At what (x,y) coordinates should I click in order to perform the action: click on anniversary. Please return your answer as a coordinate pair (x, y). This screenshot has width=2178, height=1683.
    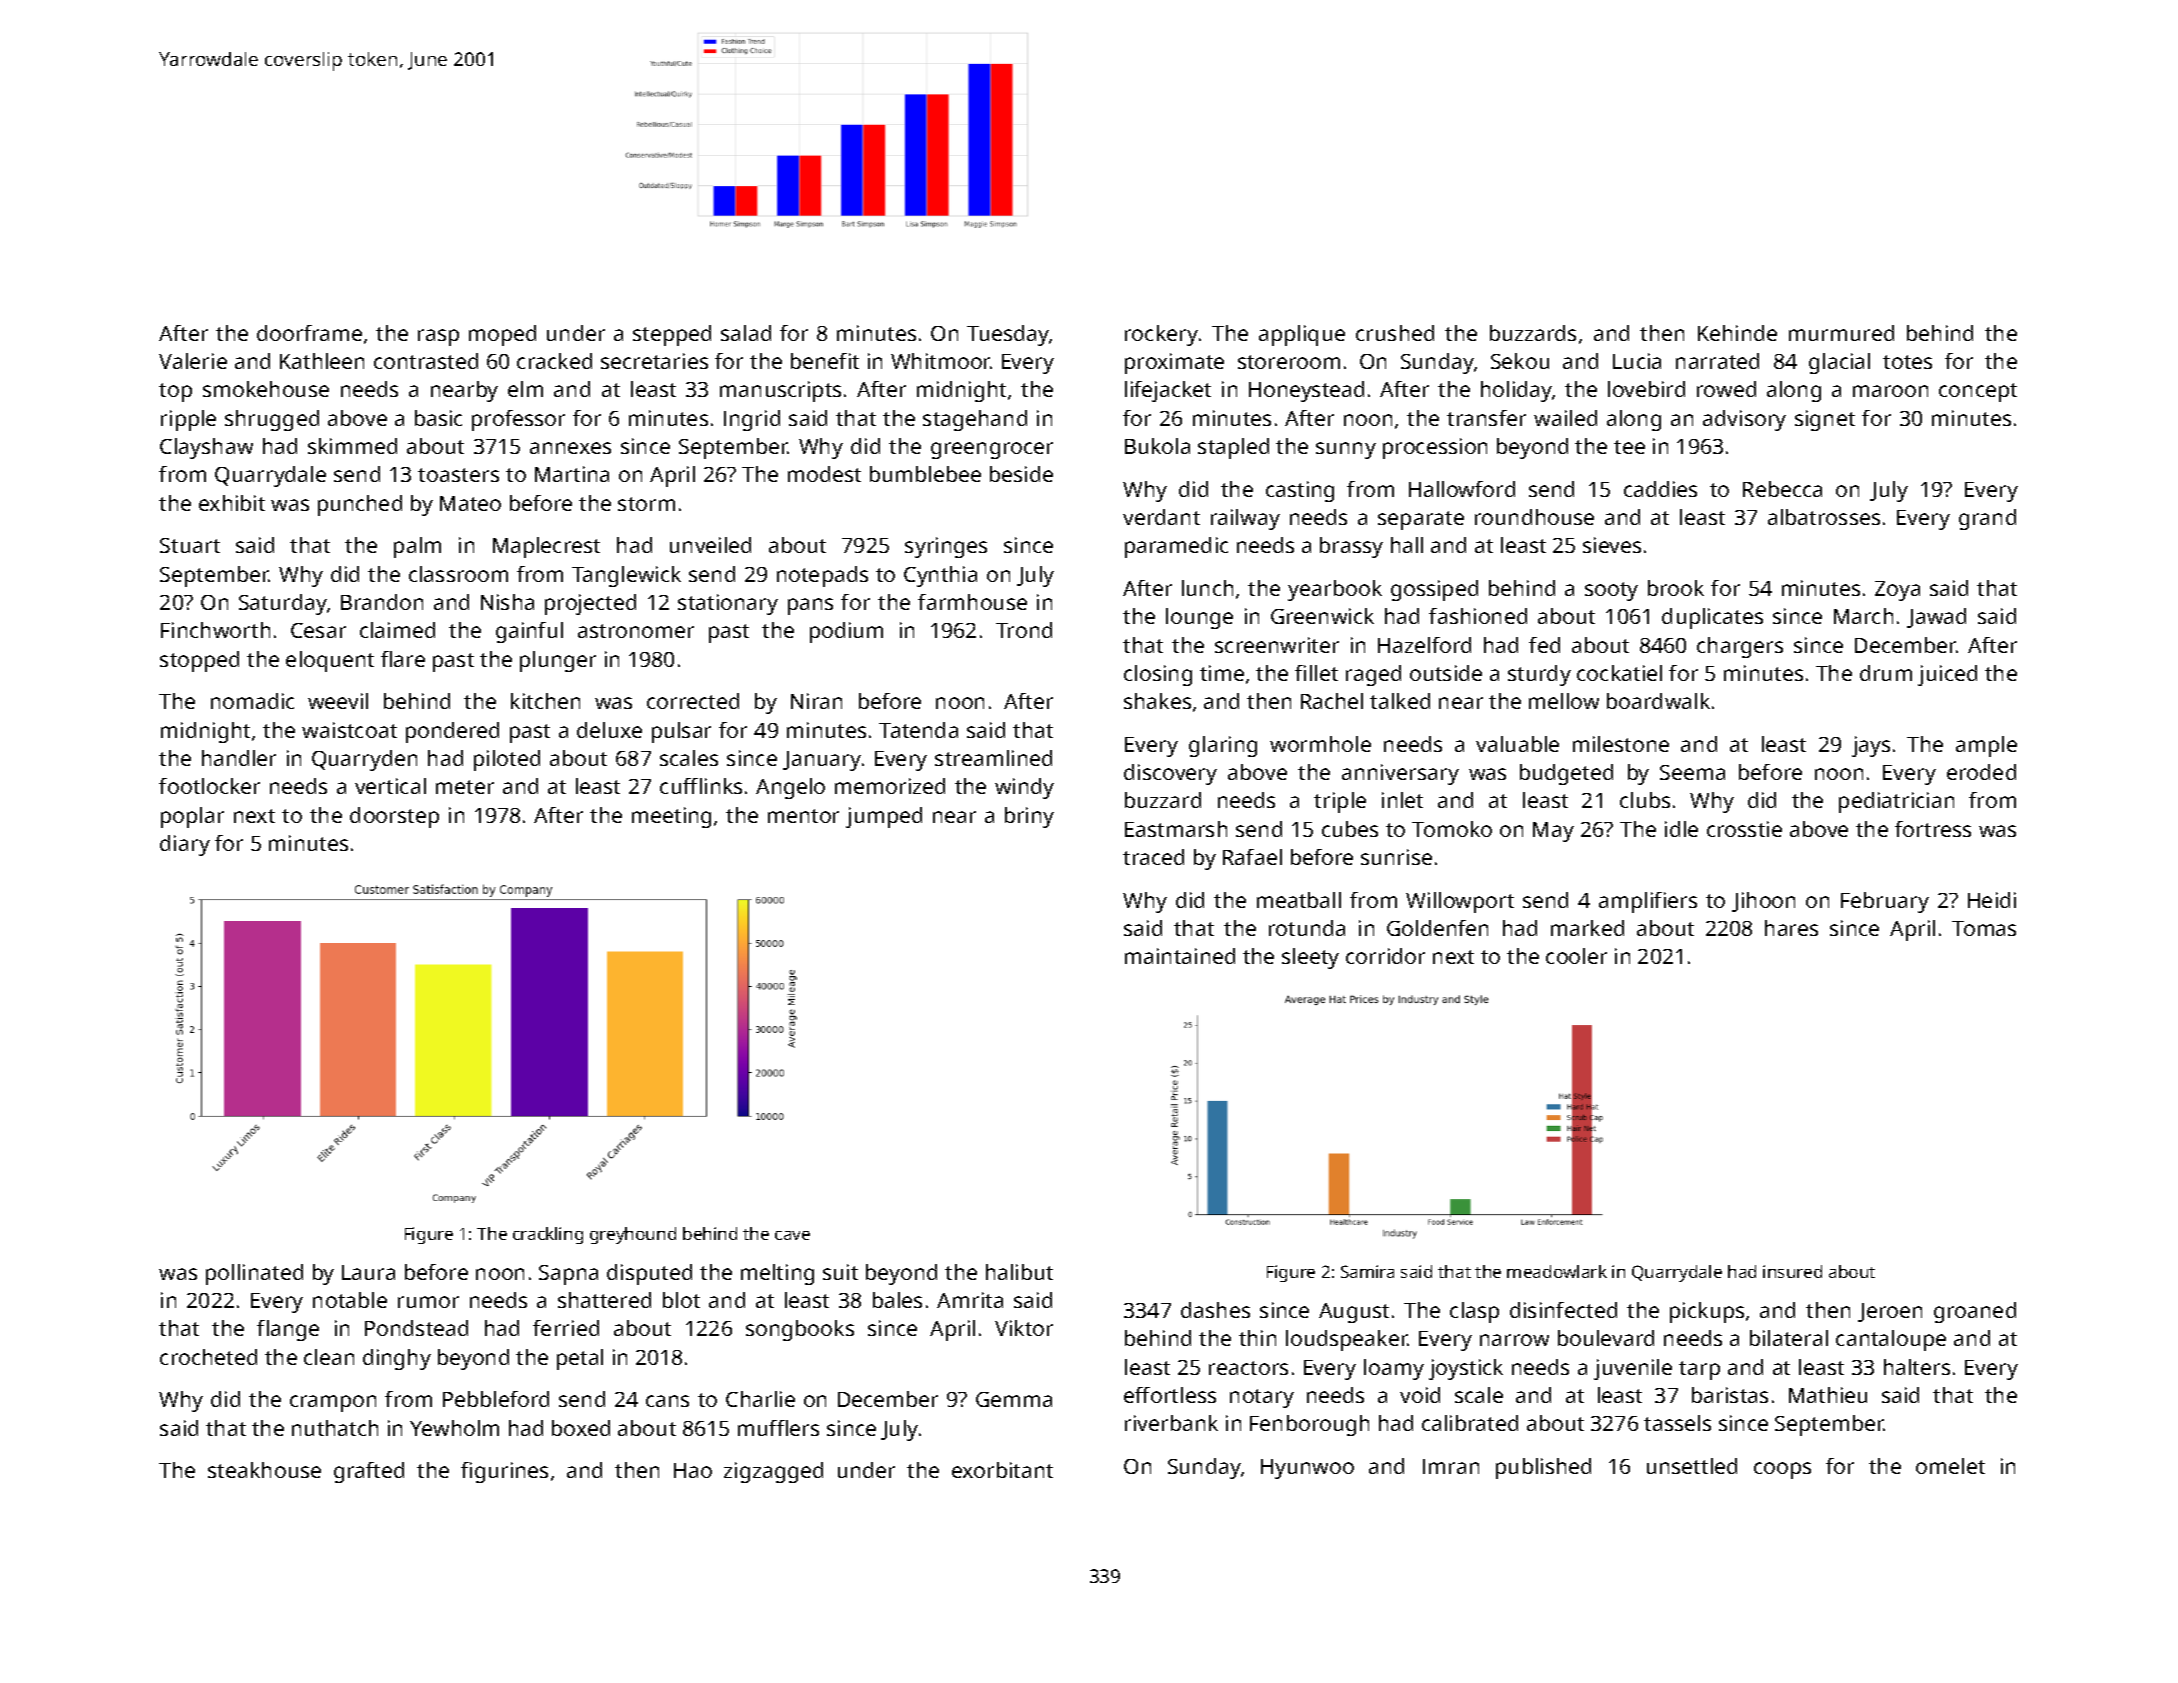
    Looking at the image, I should click on (1400, 774).
